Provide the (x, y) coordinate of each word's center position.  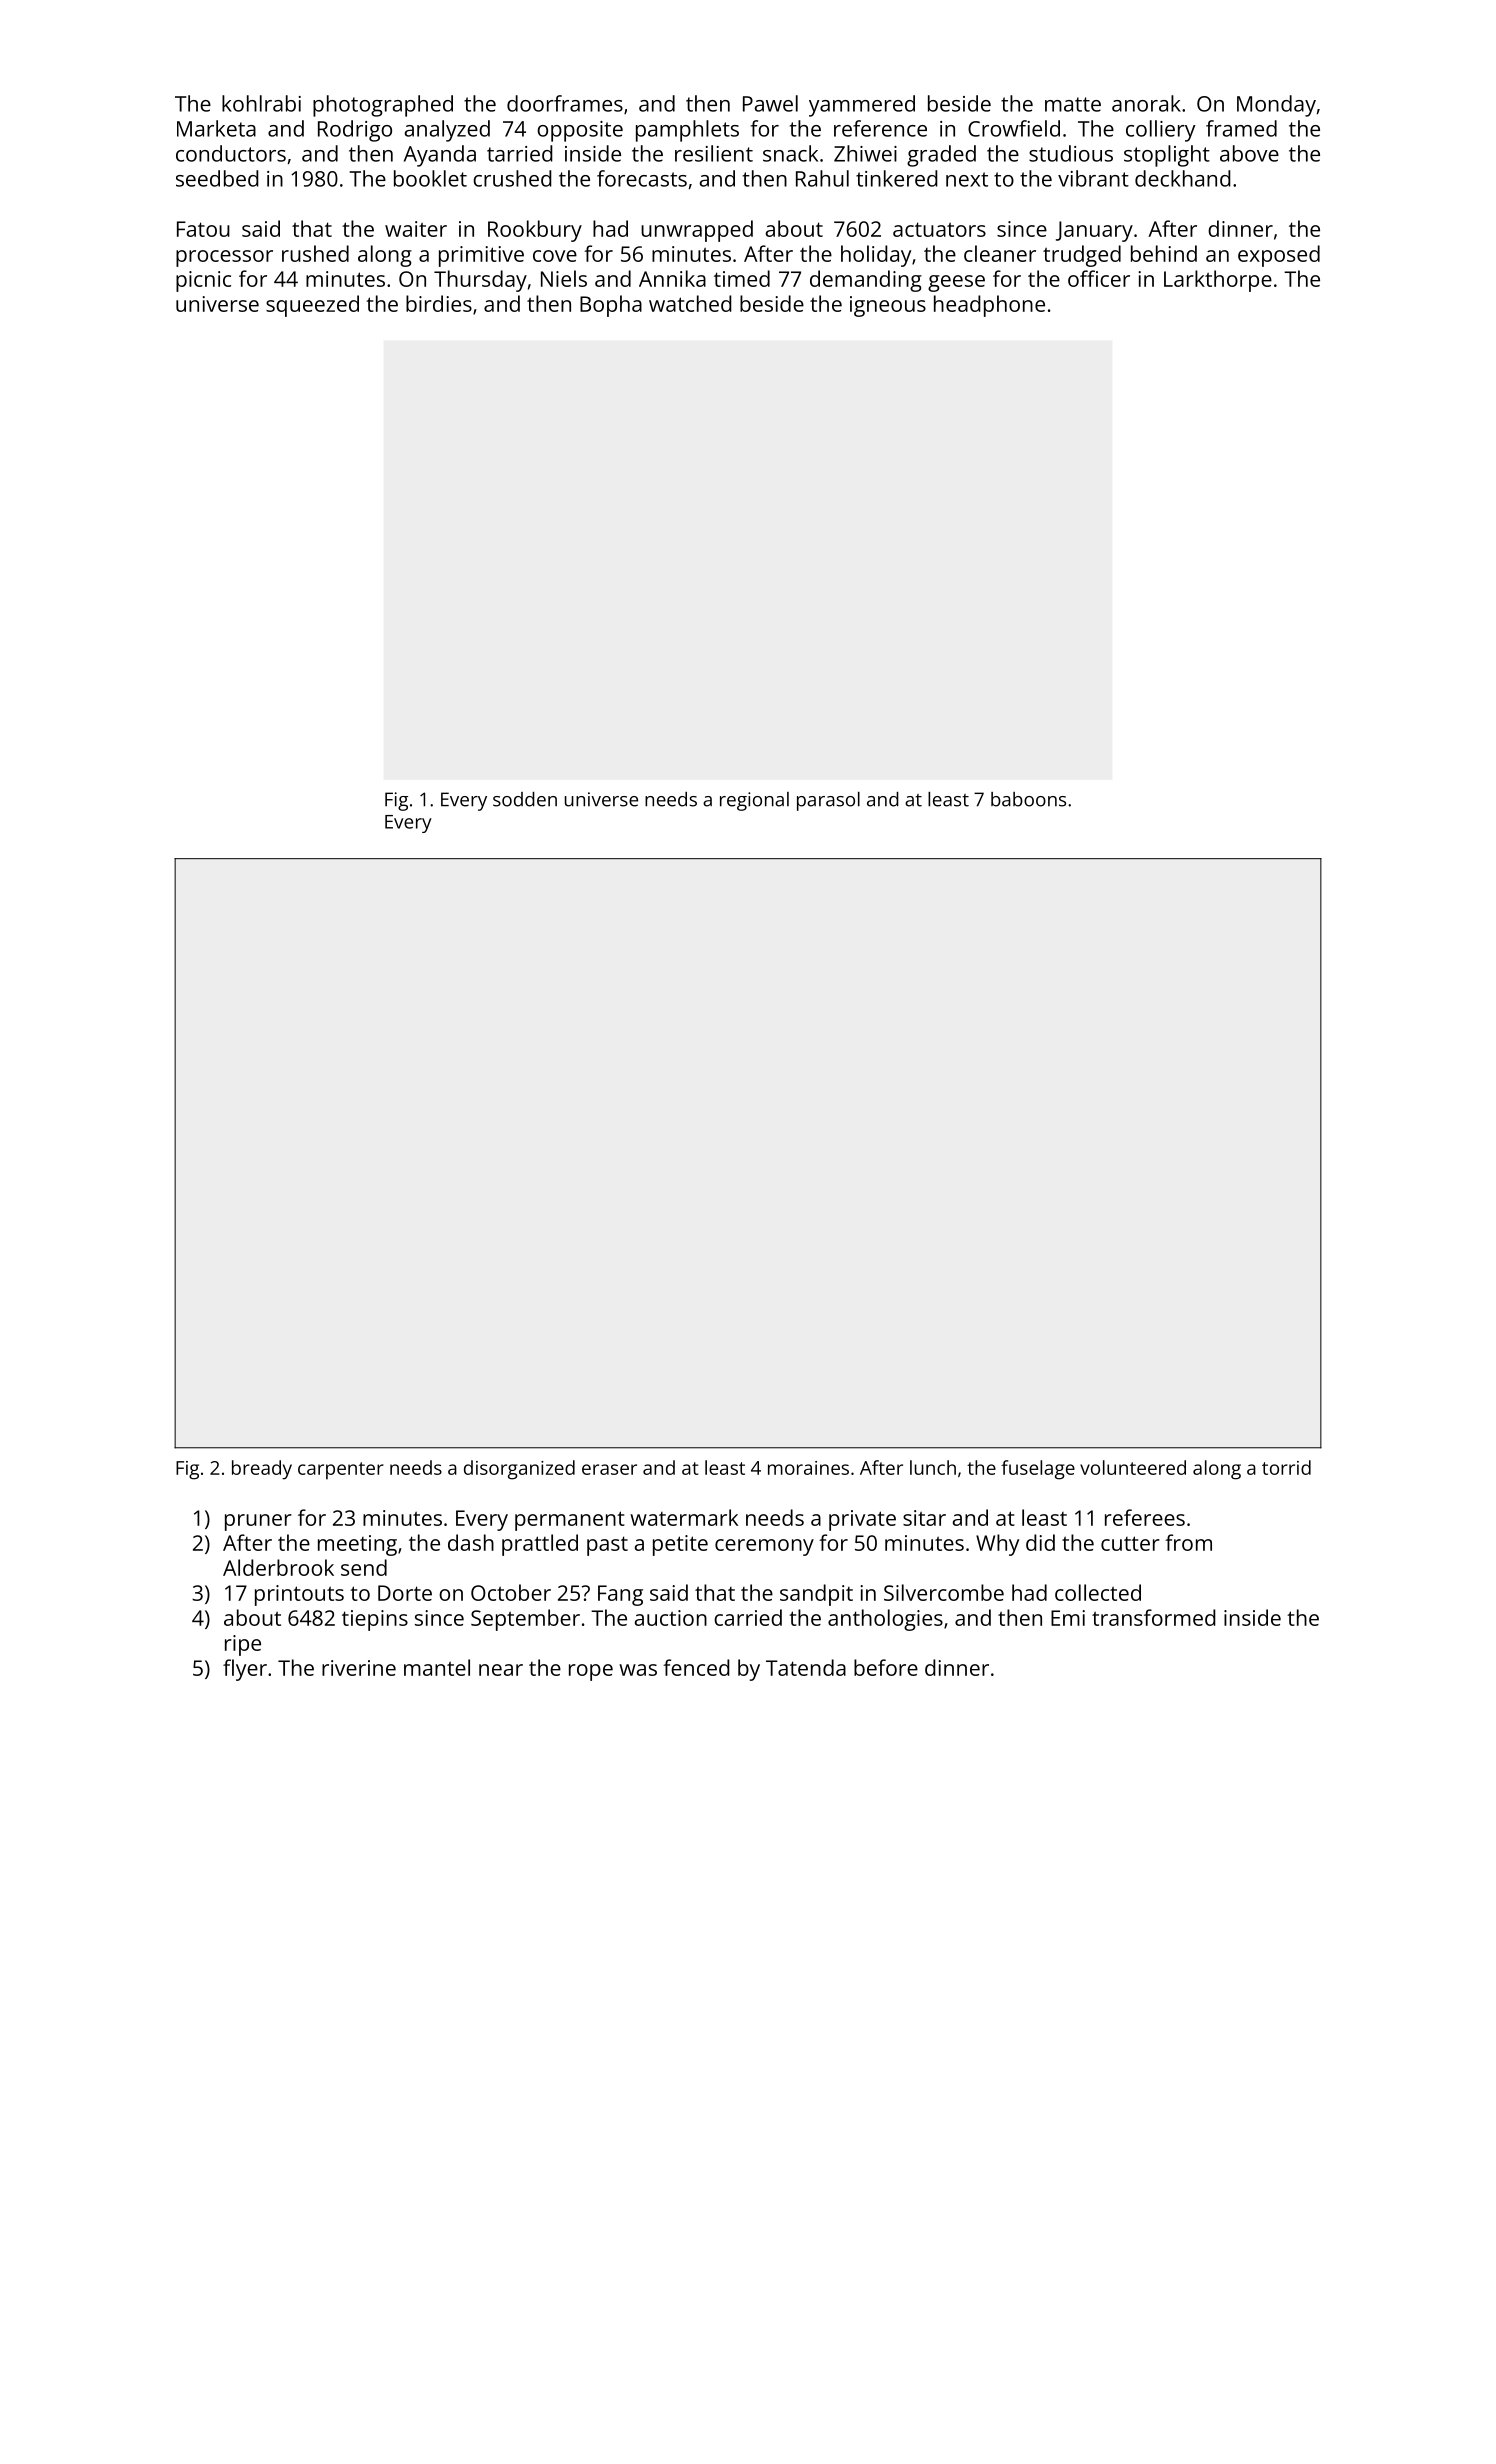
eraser (609, 1469)
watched (690, 303)
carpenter (341, 1471)
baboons (1028, 799)
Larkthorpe (1218, 281)
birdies (439, 303)
